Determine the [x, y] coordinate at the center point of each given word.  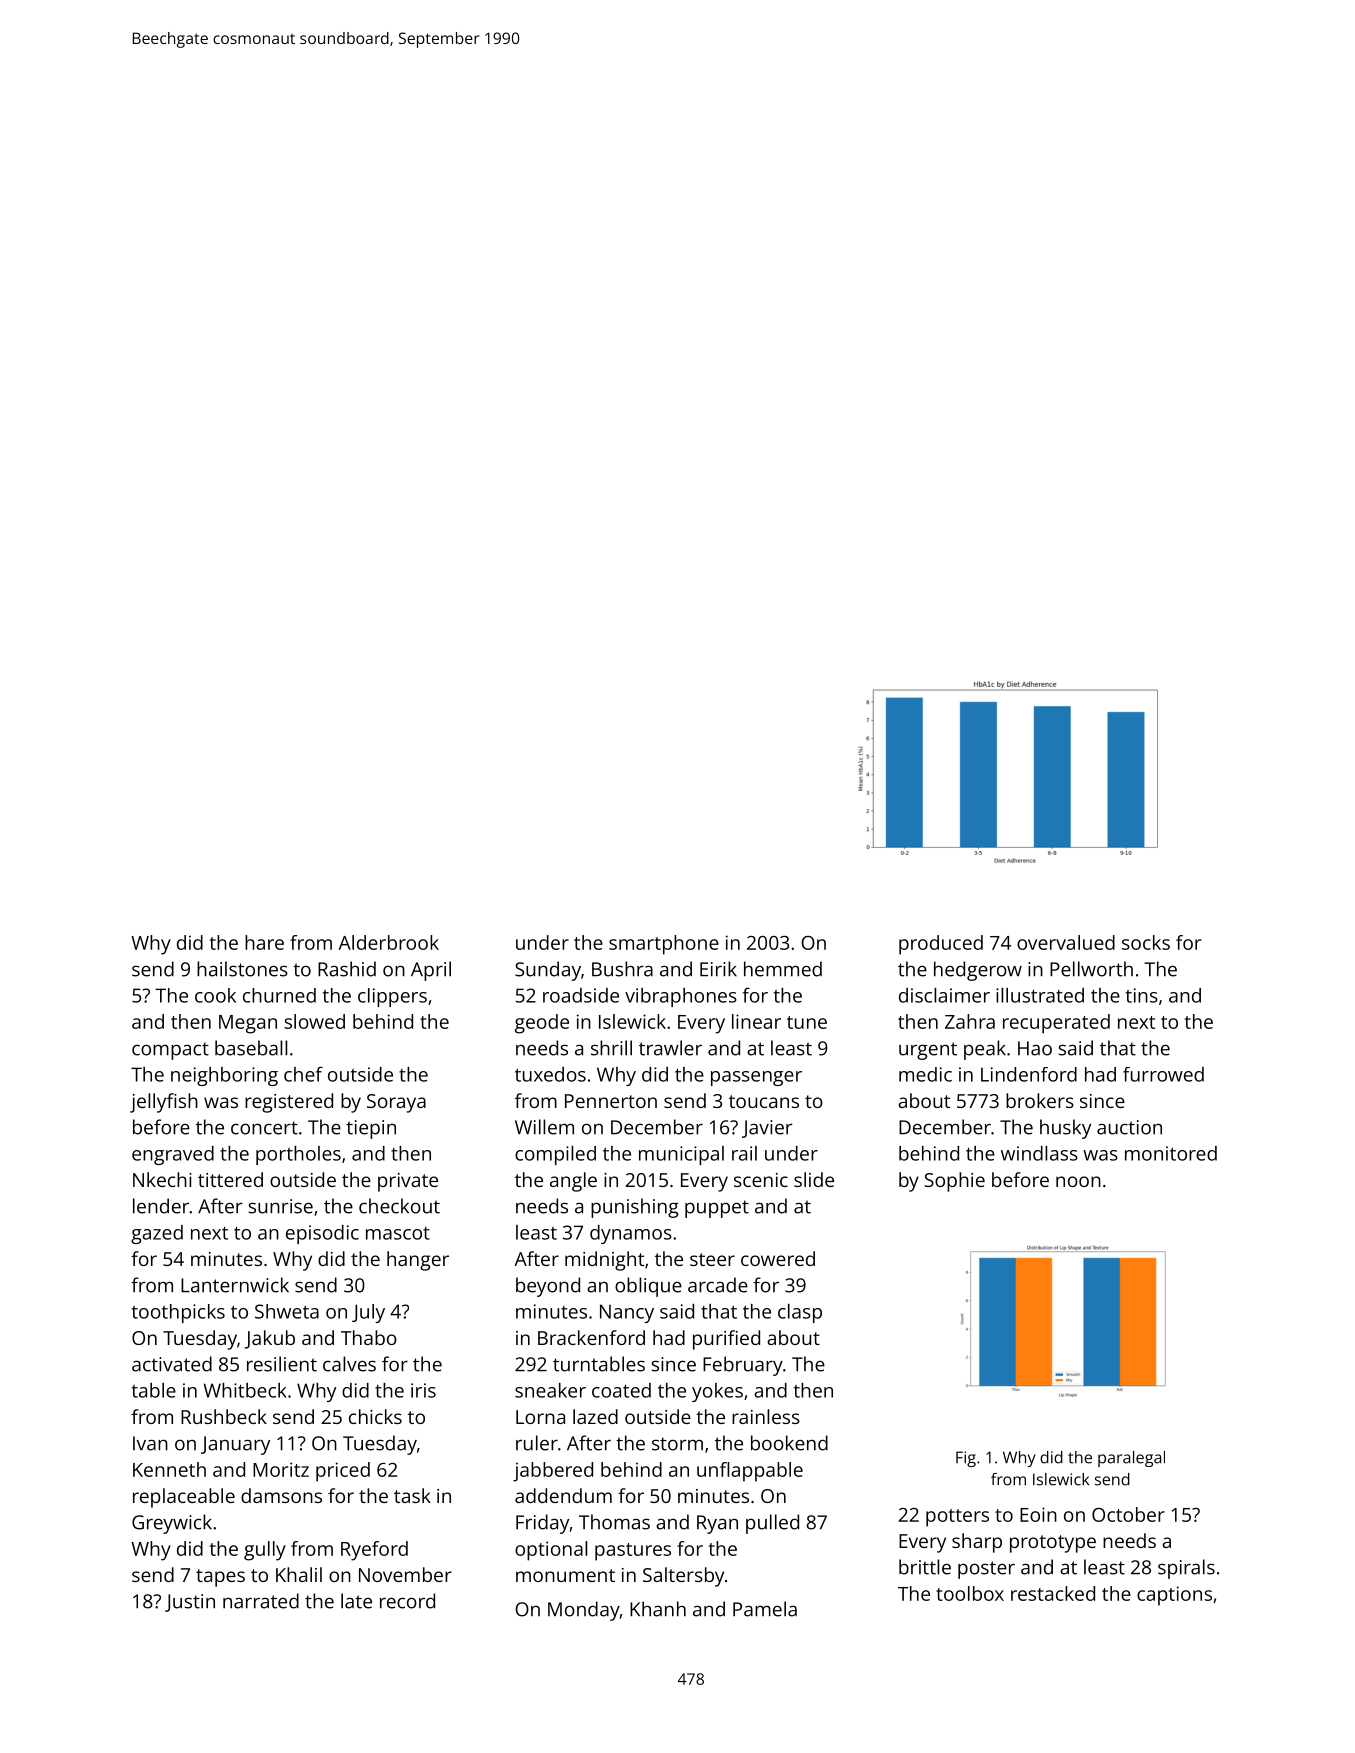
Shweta [287, 1311]
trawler [670, 1048]
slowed [314, 1021]
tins [1142, 995]
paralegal [1131, 1459]
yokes [717, 1392]
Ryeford [374, 1551]
